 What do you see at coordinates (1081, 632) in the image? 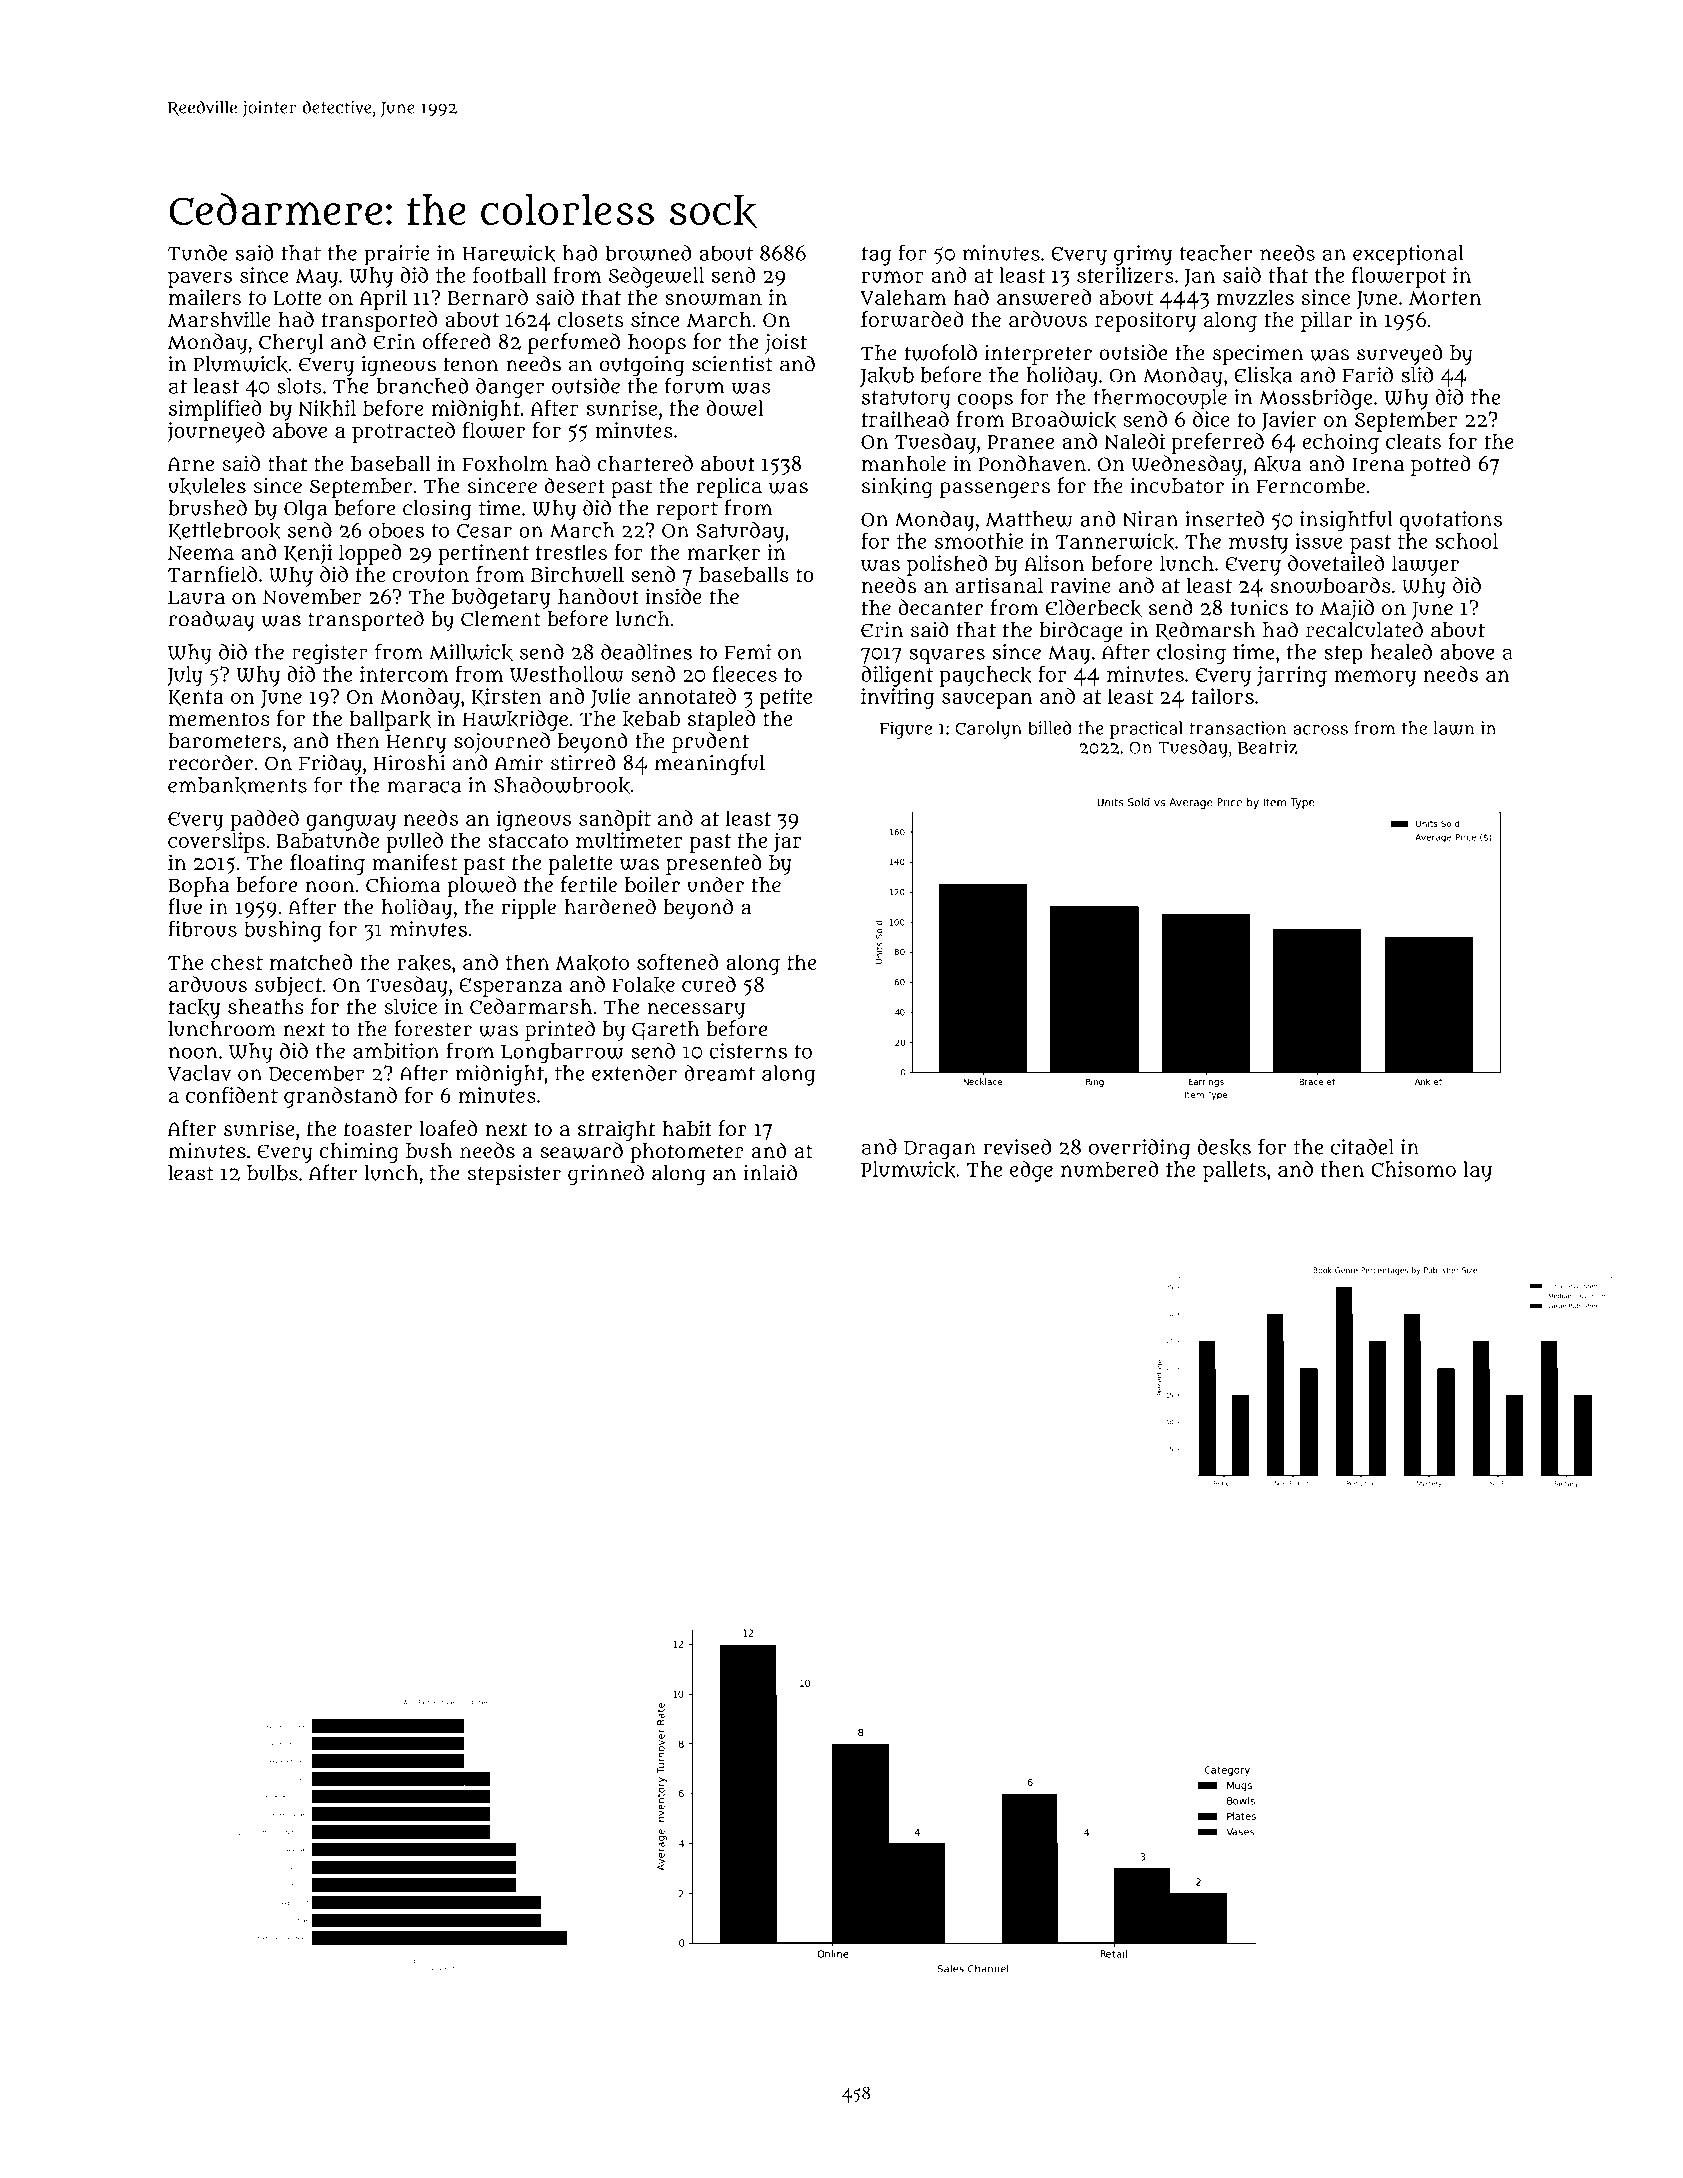
I see `birdcage` at bounding box center [1081, 632].
